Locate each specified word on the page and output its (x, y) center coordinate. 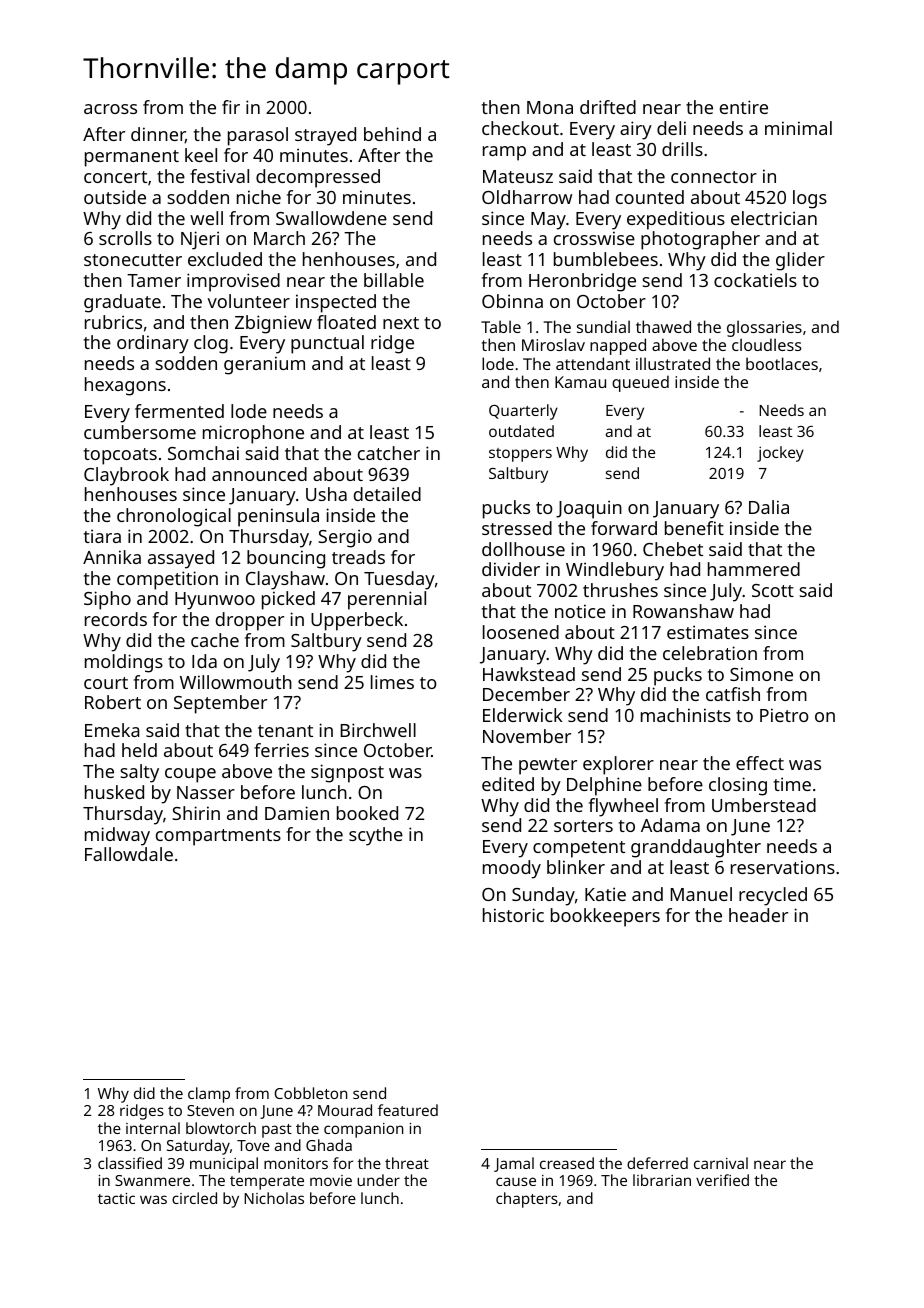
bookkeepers (605, 917)
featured (408, 1110)
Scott (773, 590)
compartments (218, 837)
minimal (798, 128)
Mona (550, 107)
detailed (387, 494)
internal (153, 1128)
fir (231, 107)
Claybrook (126, 476)
